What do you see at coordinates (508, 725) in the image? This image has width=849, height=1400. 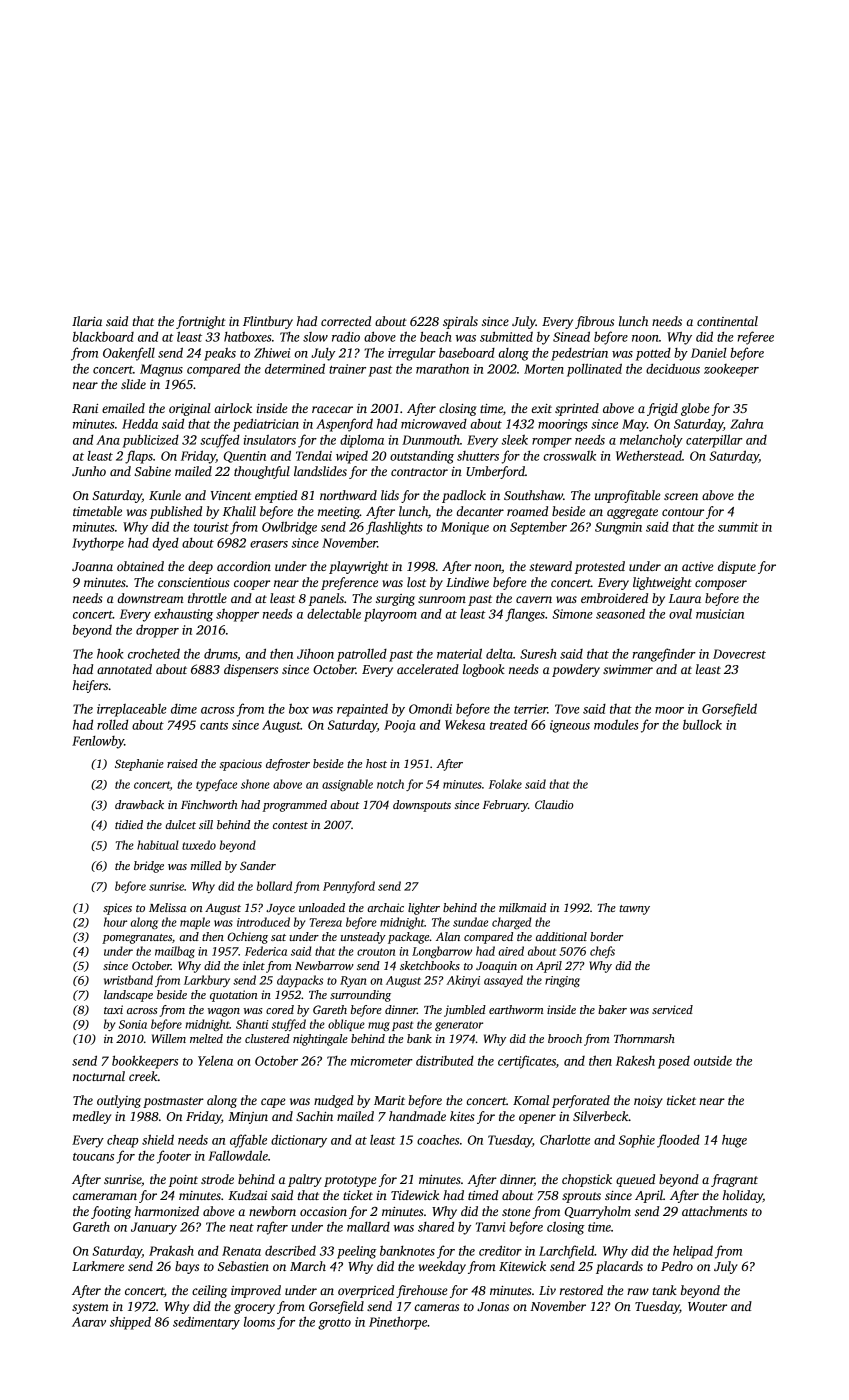 I see `treated` at bounding box center [508, 725].
